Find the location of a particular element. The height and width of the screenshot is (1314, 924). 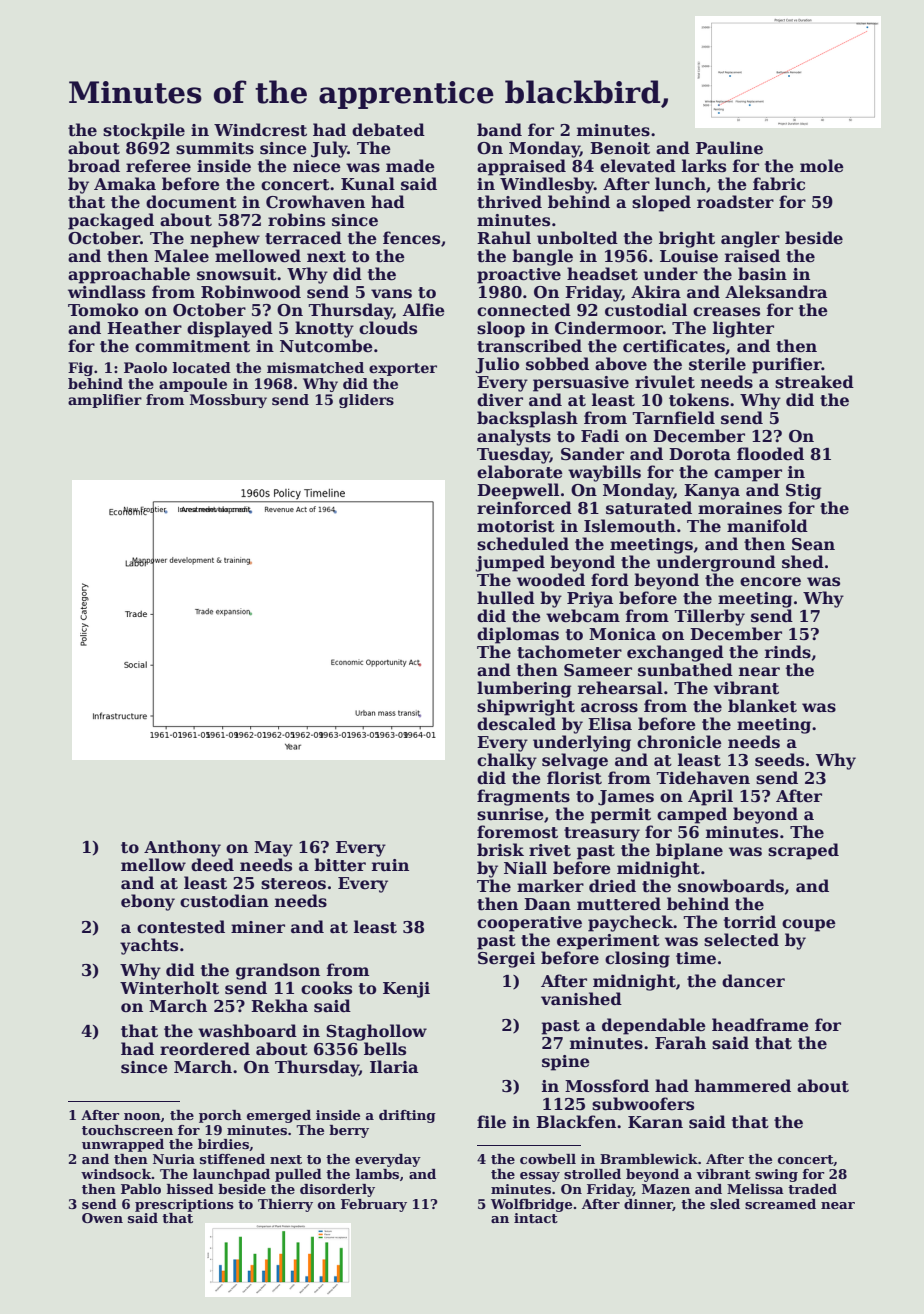

Thierry is located at coordinates (285, 1205).
